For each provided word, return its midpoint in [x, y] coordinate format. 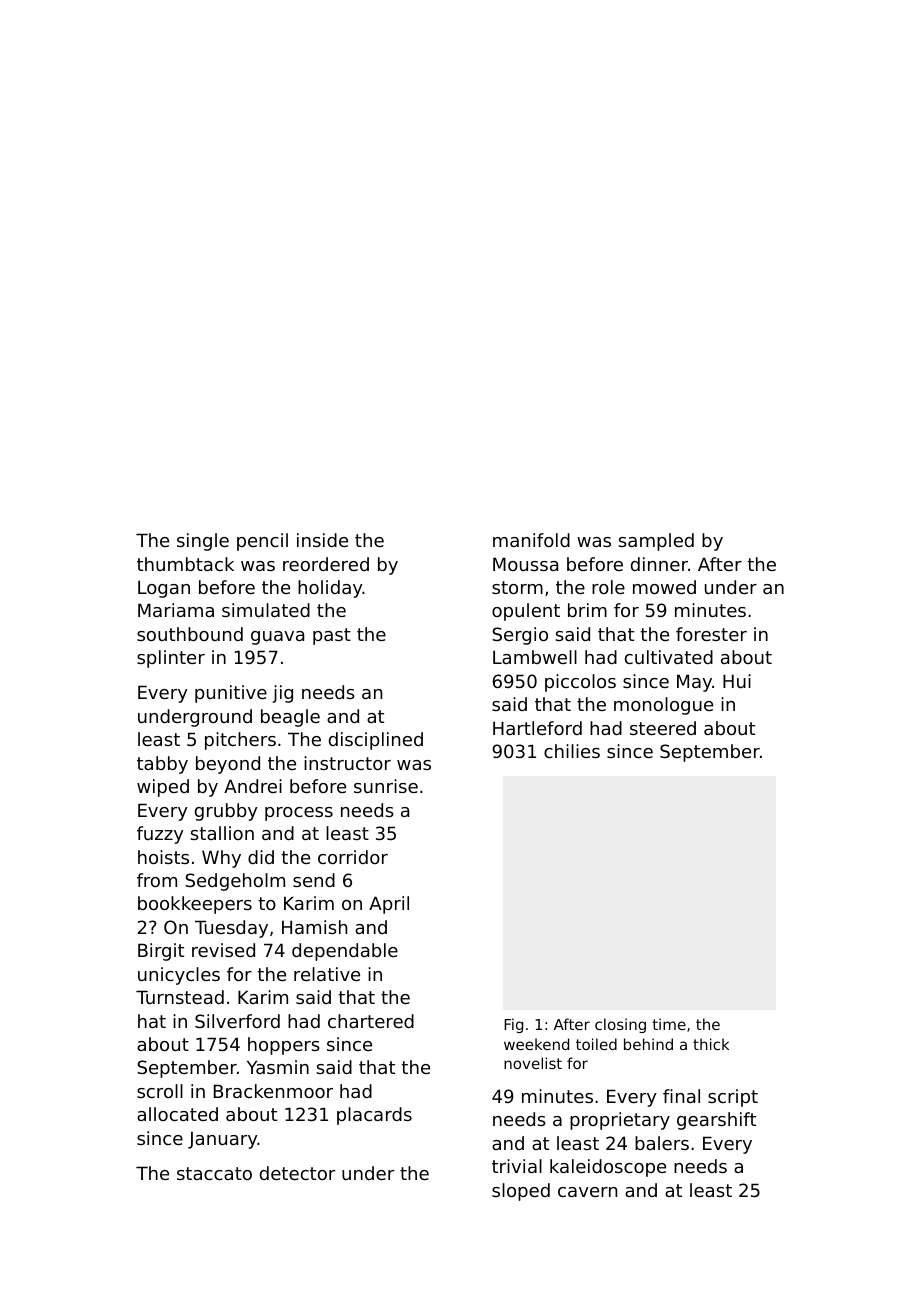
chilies [572, 751]
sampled [656, 542]
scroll [160, 1091]
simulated [266, 610]
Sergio [520, 636]
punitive [231, 694]
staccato [214, 1173]
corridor [353, 857]
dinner [659, 564]
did [261, 857]
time [669, 1024]
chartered [371, 1021]
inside [322, 540]
